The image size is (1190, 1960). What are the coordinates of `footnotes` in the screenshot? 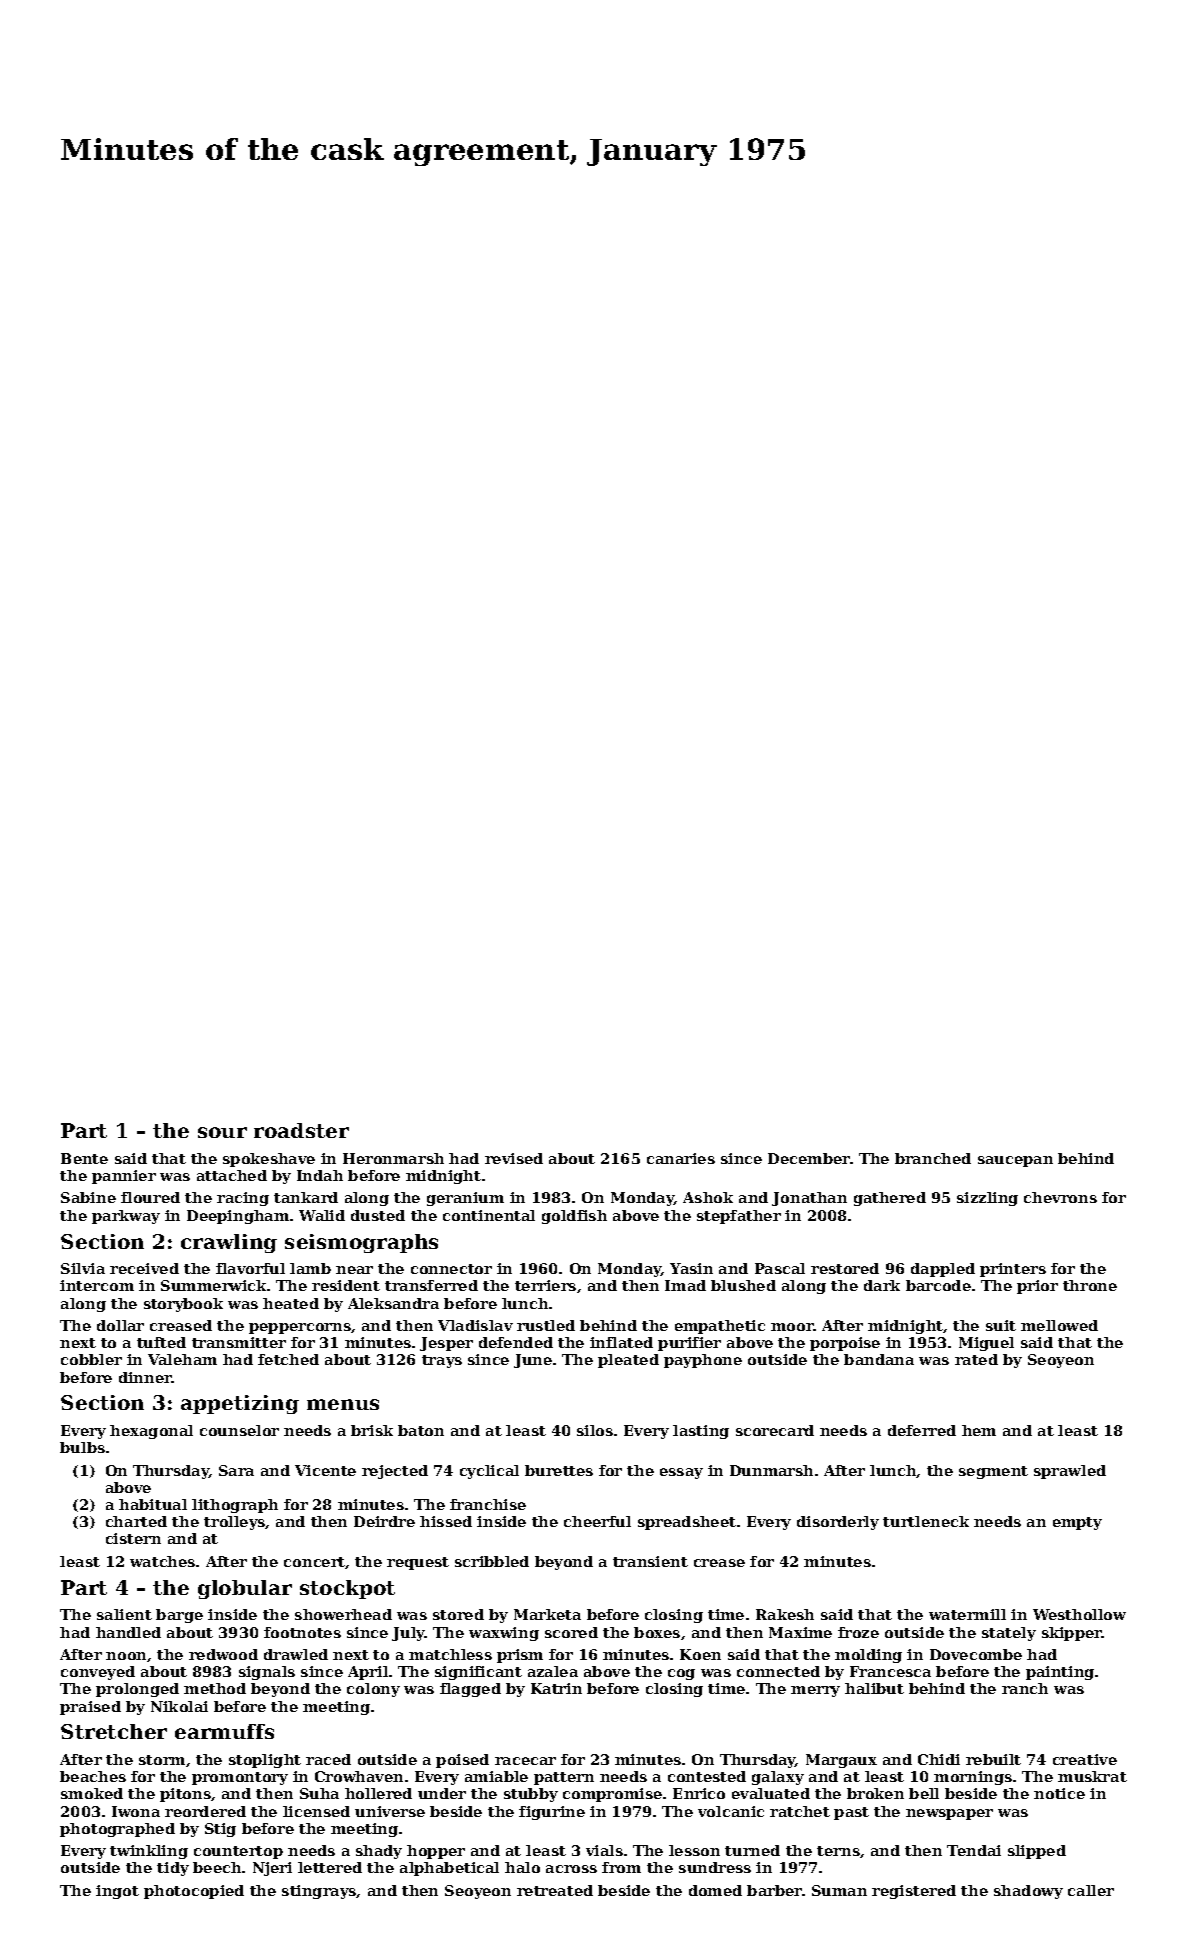 It's located at (302, 1632).
